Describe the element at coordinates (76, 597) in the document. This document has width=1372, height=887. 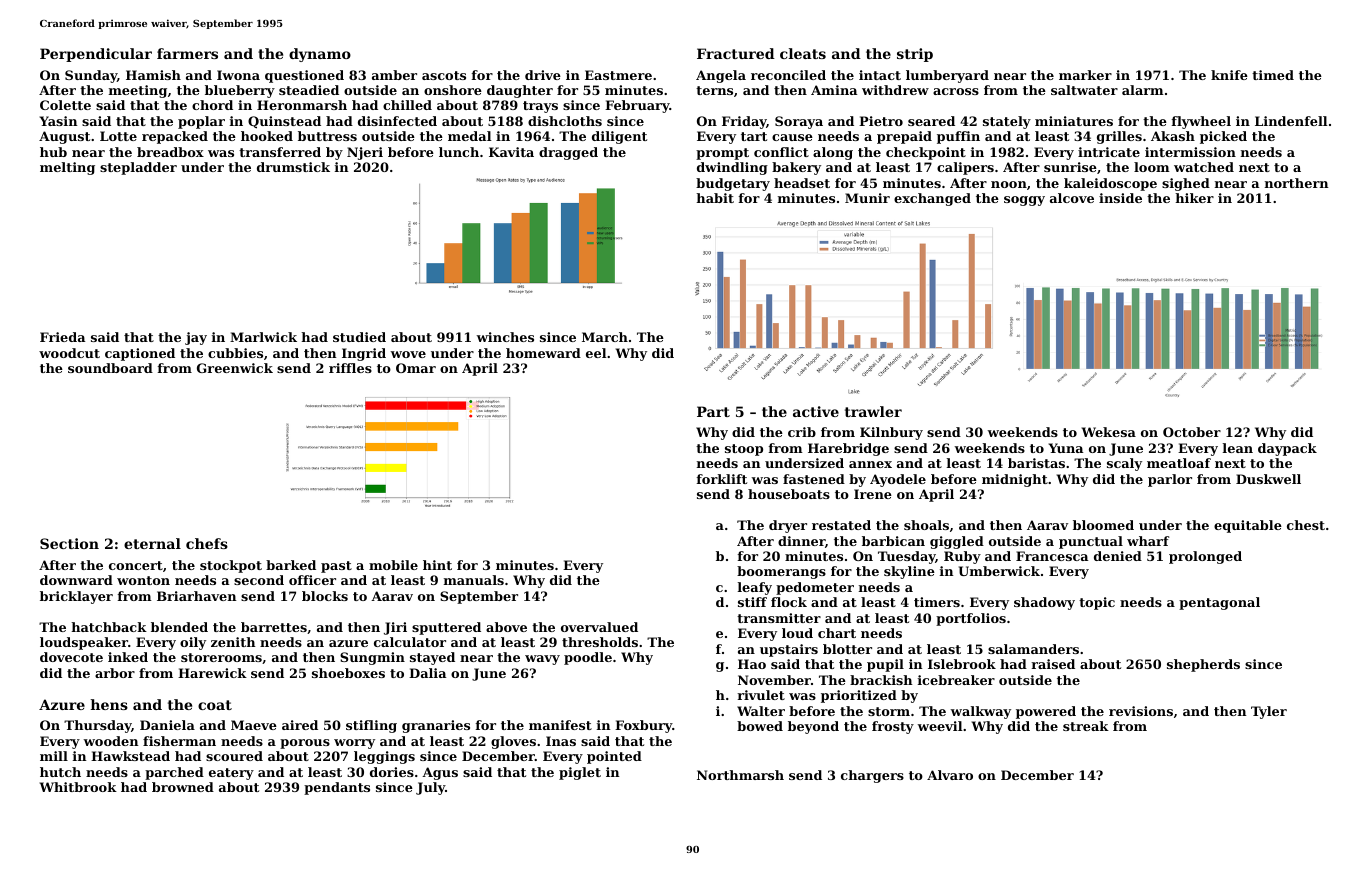
I see `bricklayer` at that location.
